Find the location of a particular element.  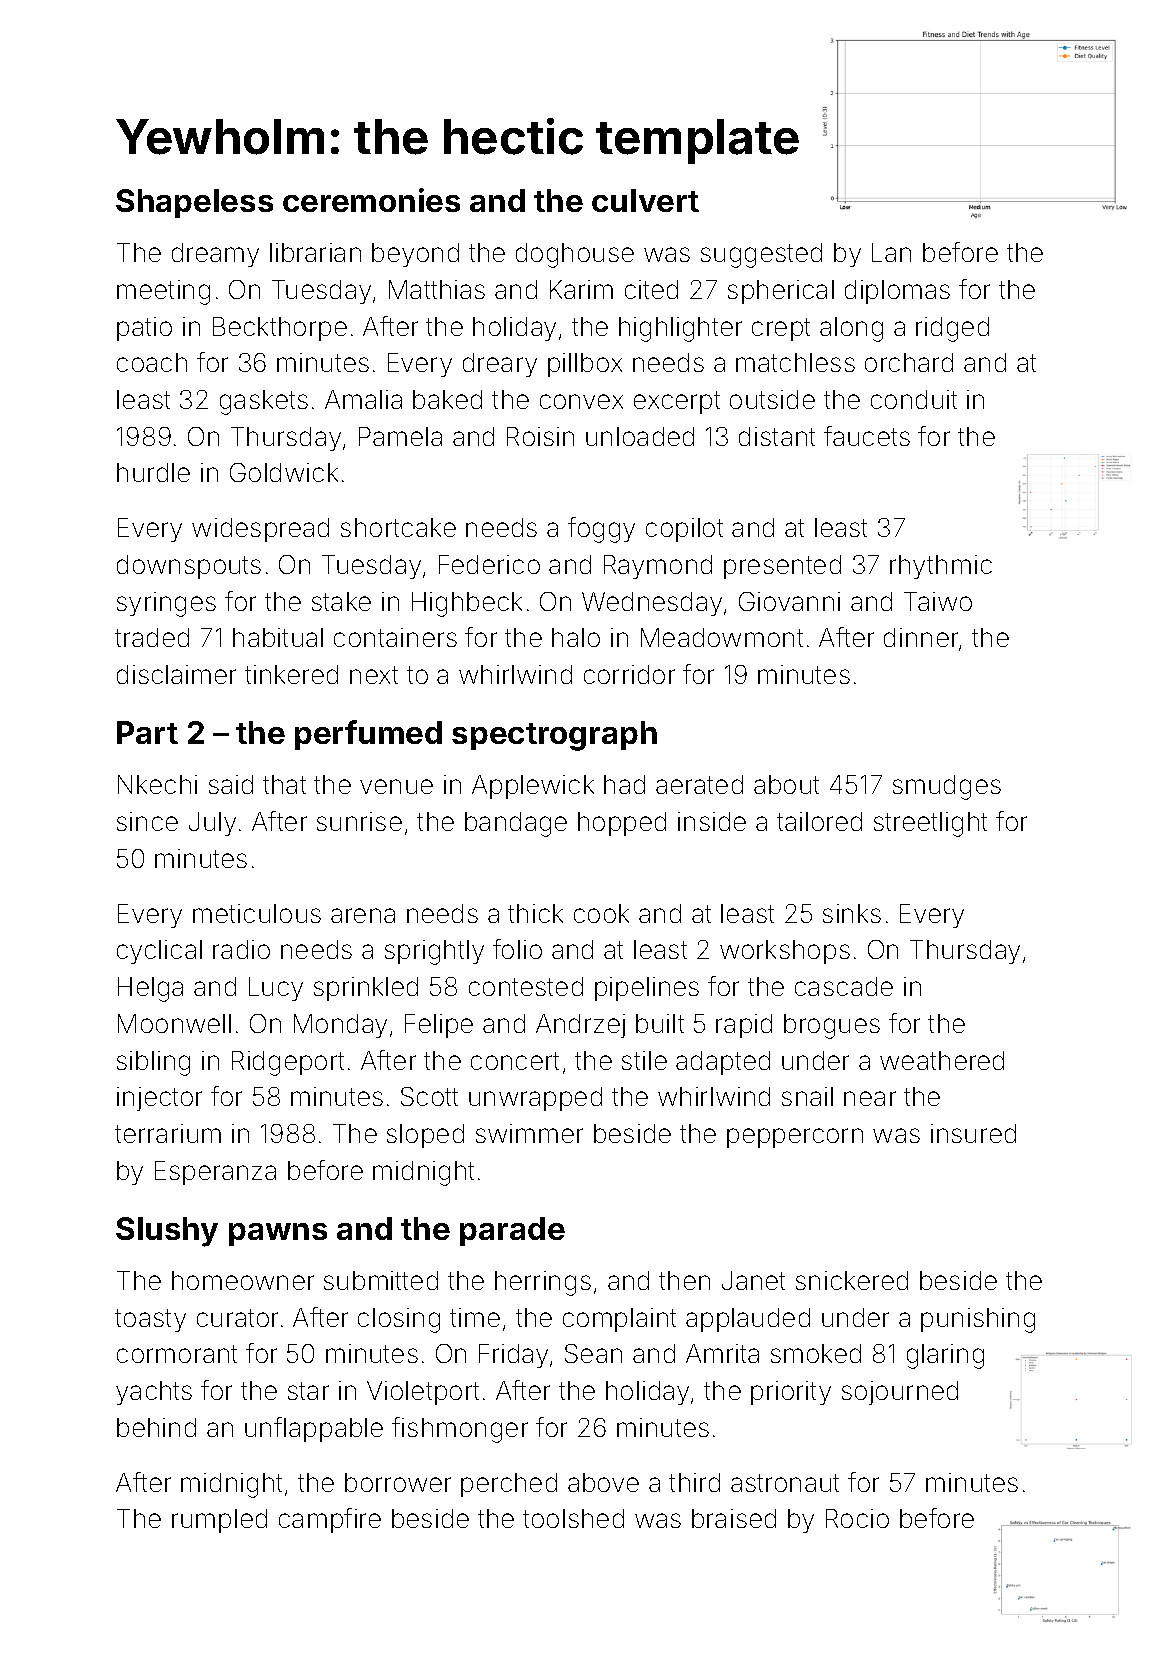

dinner is located at coordinates (921, 637).
